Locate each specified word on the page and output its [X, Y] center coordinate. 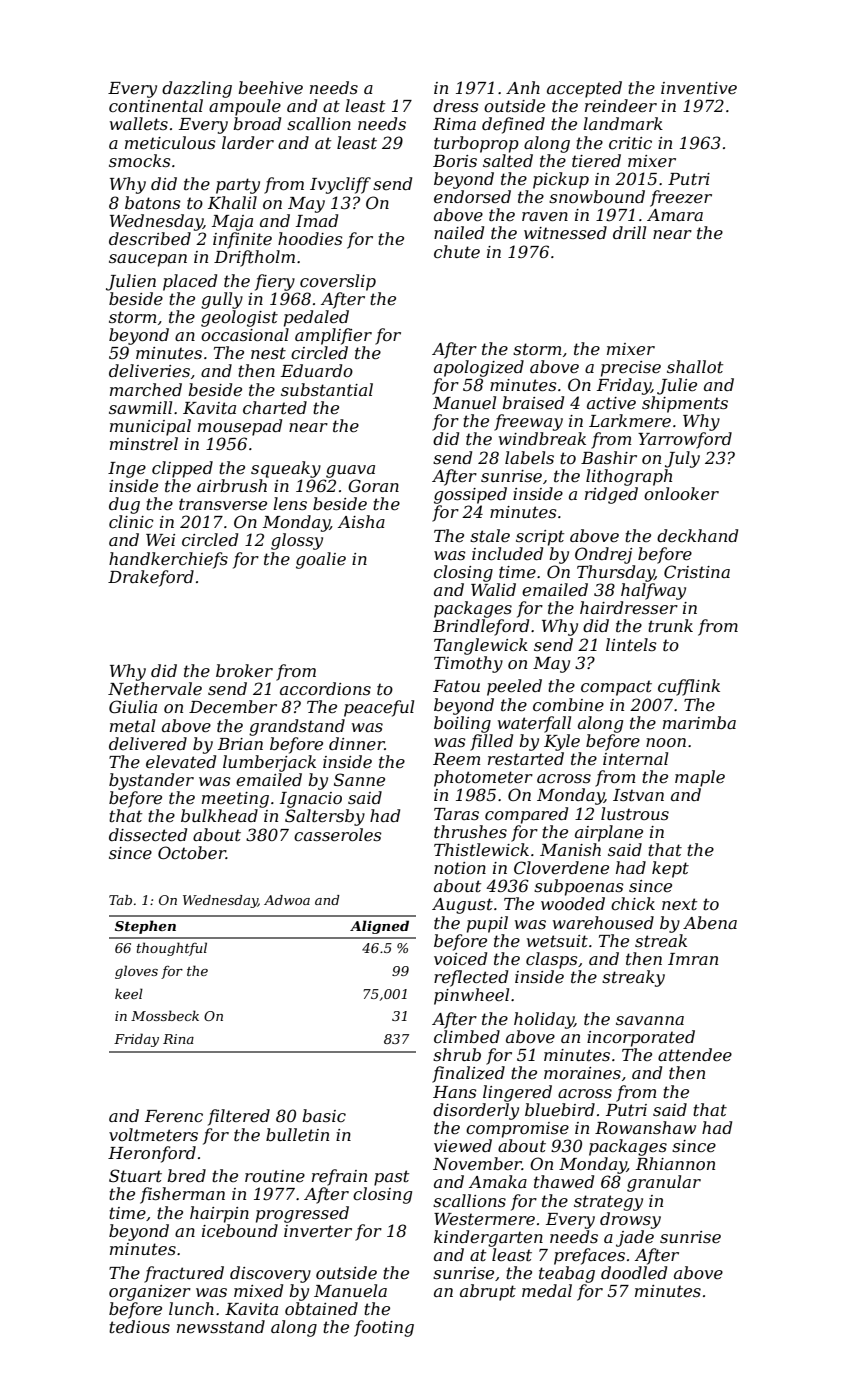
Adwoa [287, 900]
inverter [318, 1231]
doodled [634, 1272]
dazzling [197, 89]
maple [700, 778]
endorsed [472, 196]
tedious [139, 1326]
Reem [457, 759]
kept [670, 869]
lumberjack [269, 763]
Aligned [379, 927]
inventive [699, 88]
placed [190, 282]
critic [630, 143]
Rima [454, 124]
